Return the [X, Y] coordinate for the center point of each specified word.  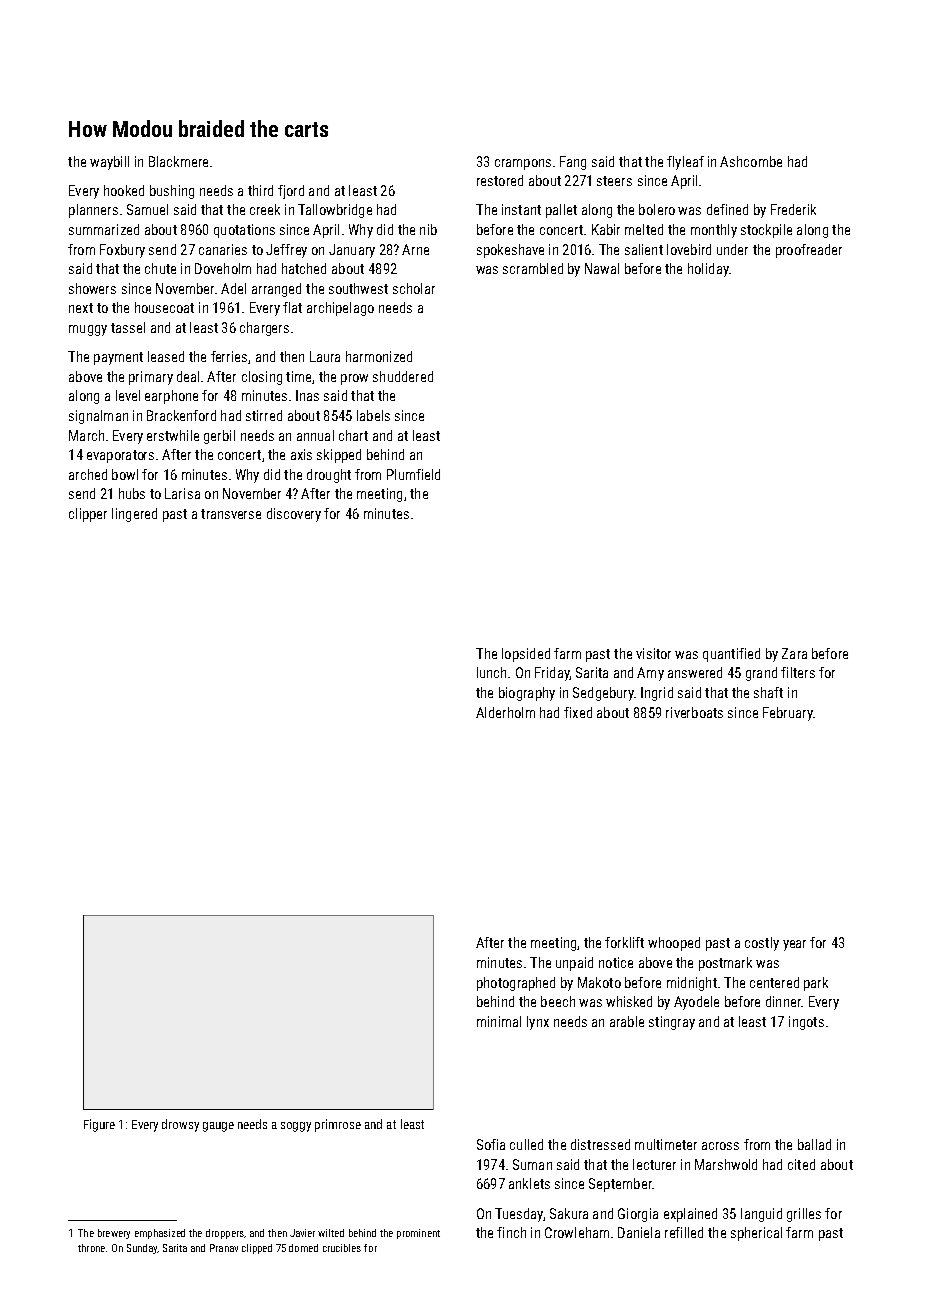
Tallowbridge [335, 211]
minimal [499, 1021]
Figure [99, 1125]
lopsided [526, 655]
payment [118, 358]
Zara [794, 653]
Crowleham [577, 1232]
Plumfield [413, 474]
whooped [674, 944]
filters [798, 672]
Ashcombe [751, 161]
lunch [491, 672]
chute [160, 268]
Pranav [224, 1248]
